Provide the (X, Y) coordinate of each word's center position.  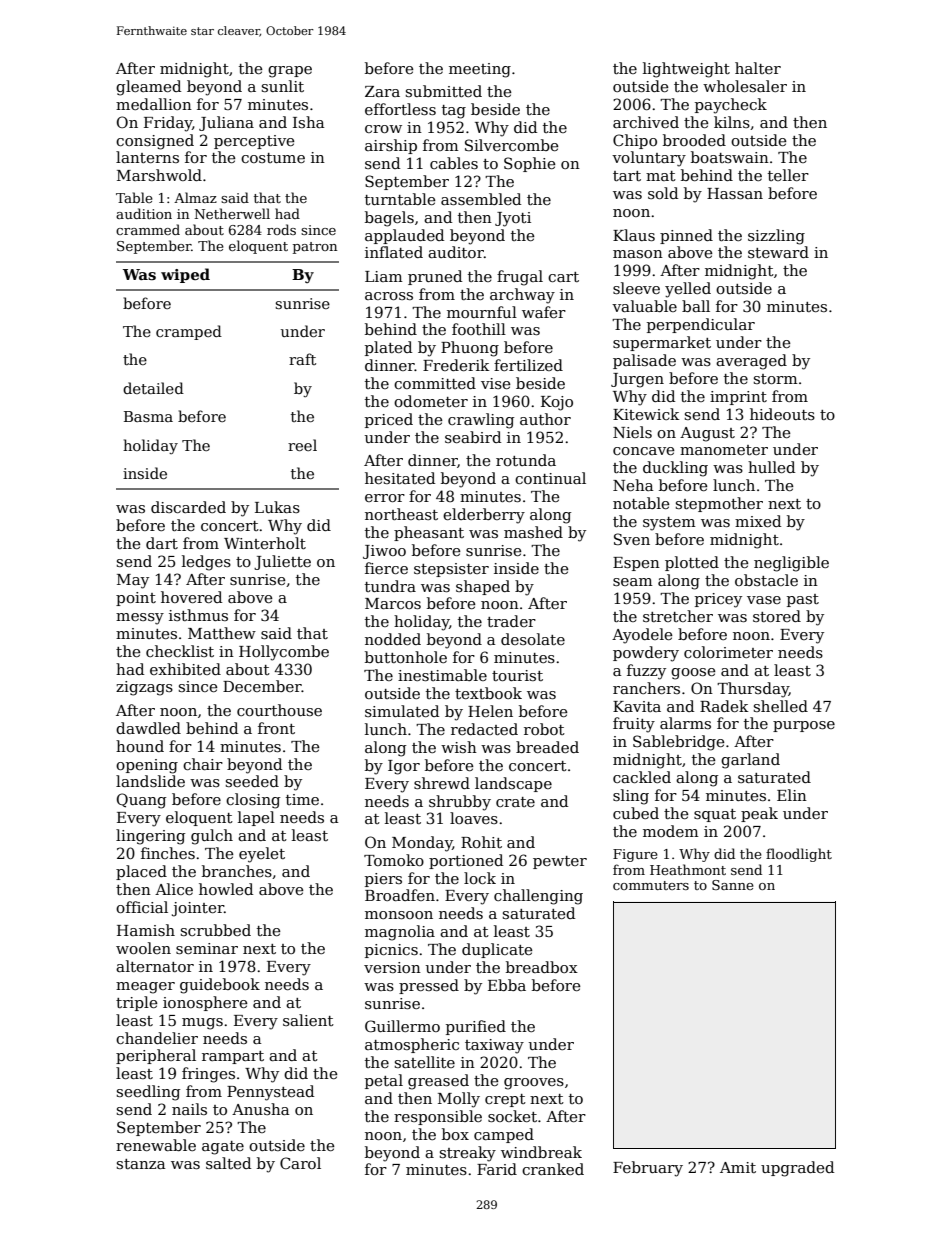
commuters (651, 885)
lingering (150, 837)
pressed (429, 986)
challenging (538, 897)
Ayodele (642, 636)
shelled (781, 706)
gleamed (148, 88)
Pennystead (270, 1093)
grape (290, 72)
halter (758, 68)
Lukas (277, 507)
